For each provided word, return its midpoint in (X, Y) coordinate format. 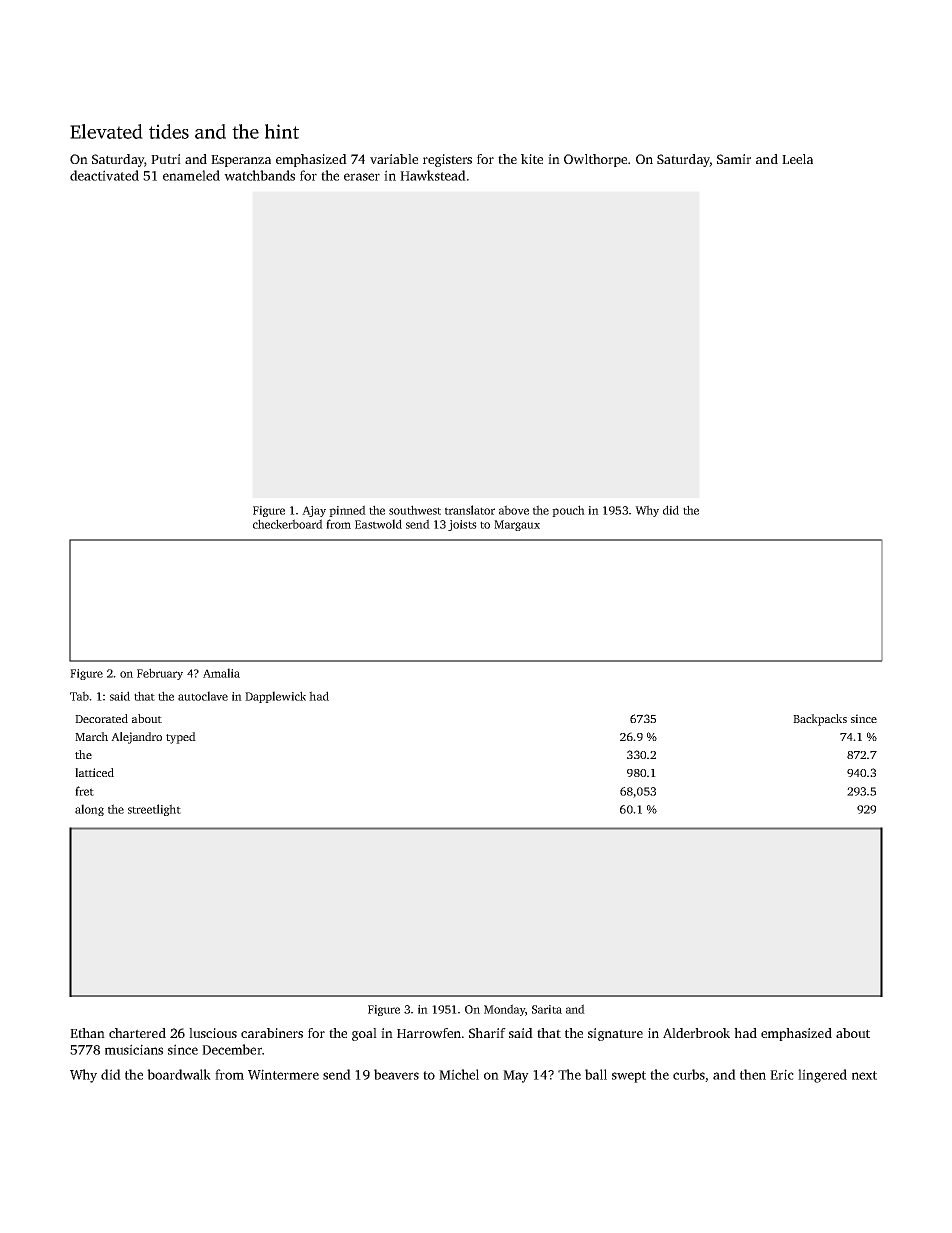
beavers (396, 1074)
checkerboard (288, 524)
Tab (79, 696)
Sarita (547, 1009)
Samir (734, 159)
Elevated (106, 131)
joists (462, 525)
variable (394, 159)
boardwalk (179, 1074)
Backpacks (820, 720)
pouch (568, 511)
